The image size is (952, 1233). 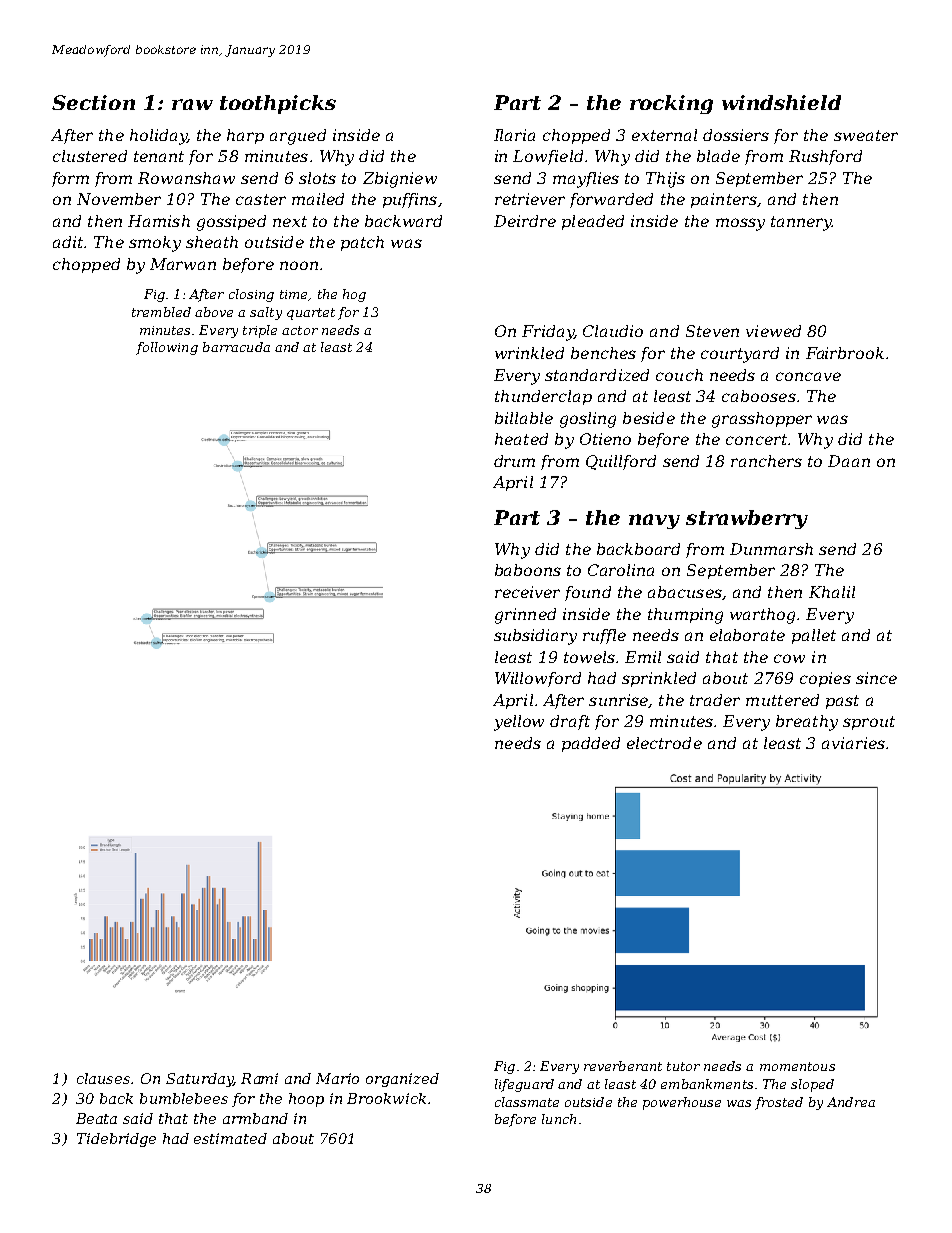 What do you see at coordinates (298, 137) in the screenshot?
I see `argued` at bounding box center [298, 137].
